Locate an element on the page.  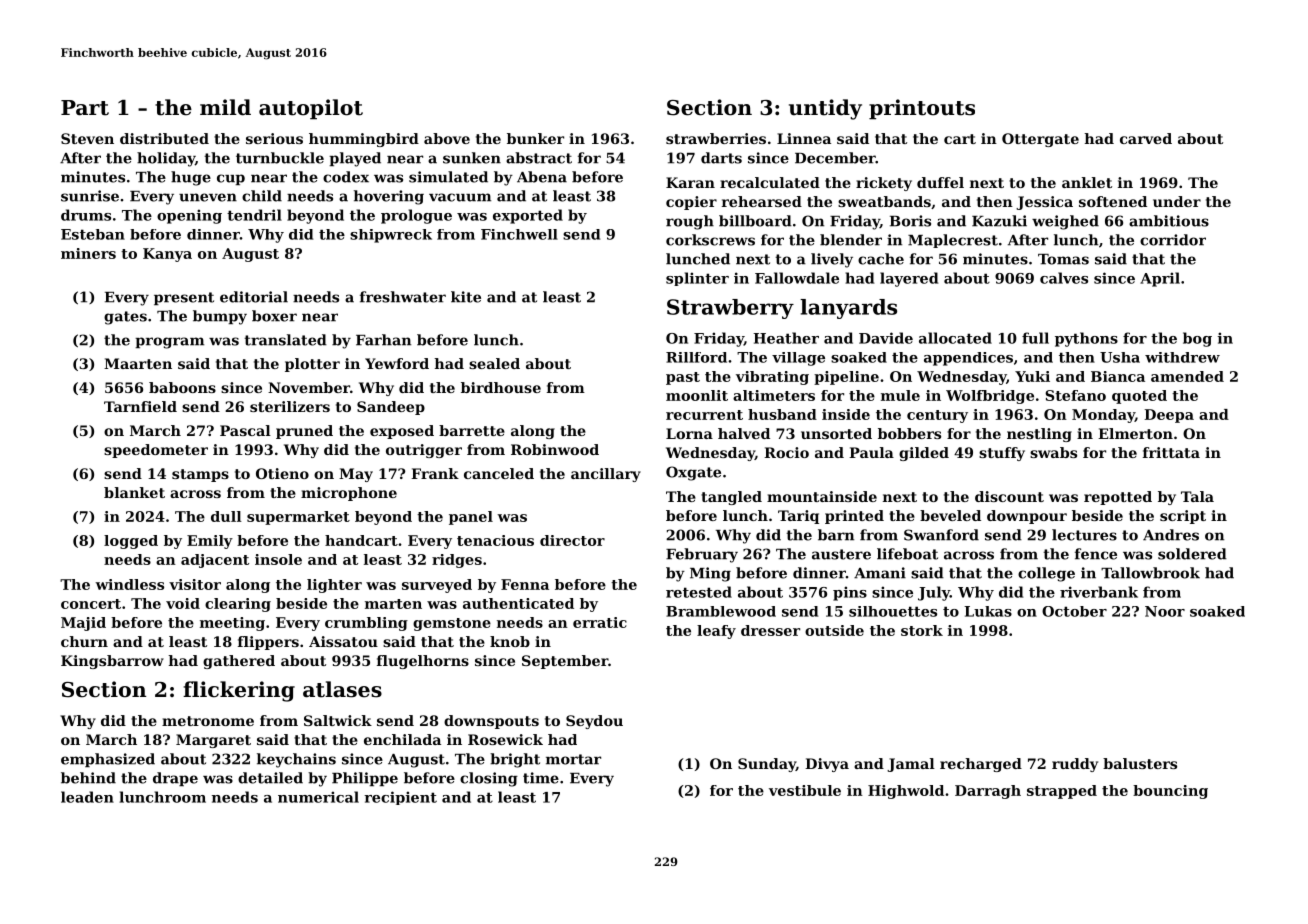
Margaret is located at coordinates (213, 741).
